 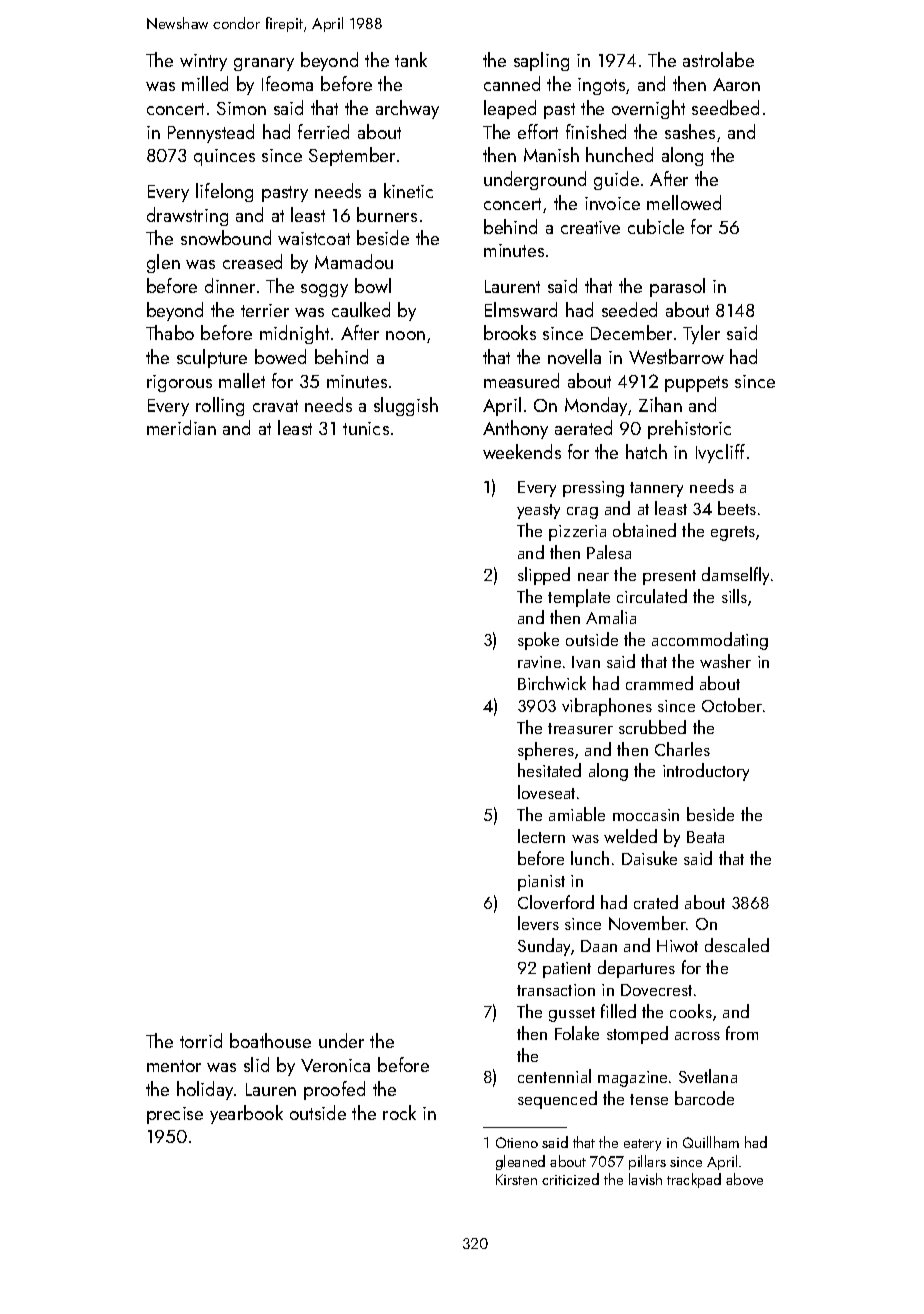 I want to click on yearbook, so click(x=246, y=1114).
